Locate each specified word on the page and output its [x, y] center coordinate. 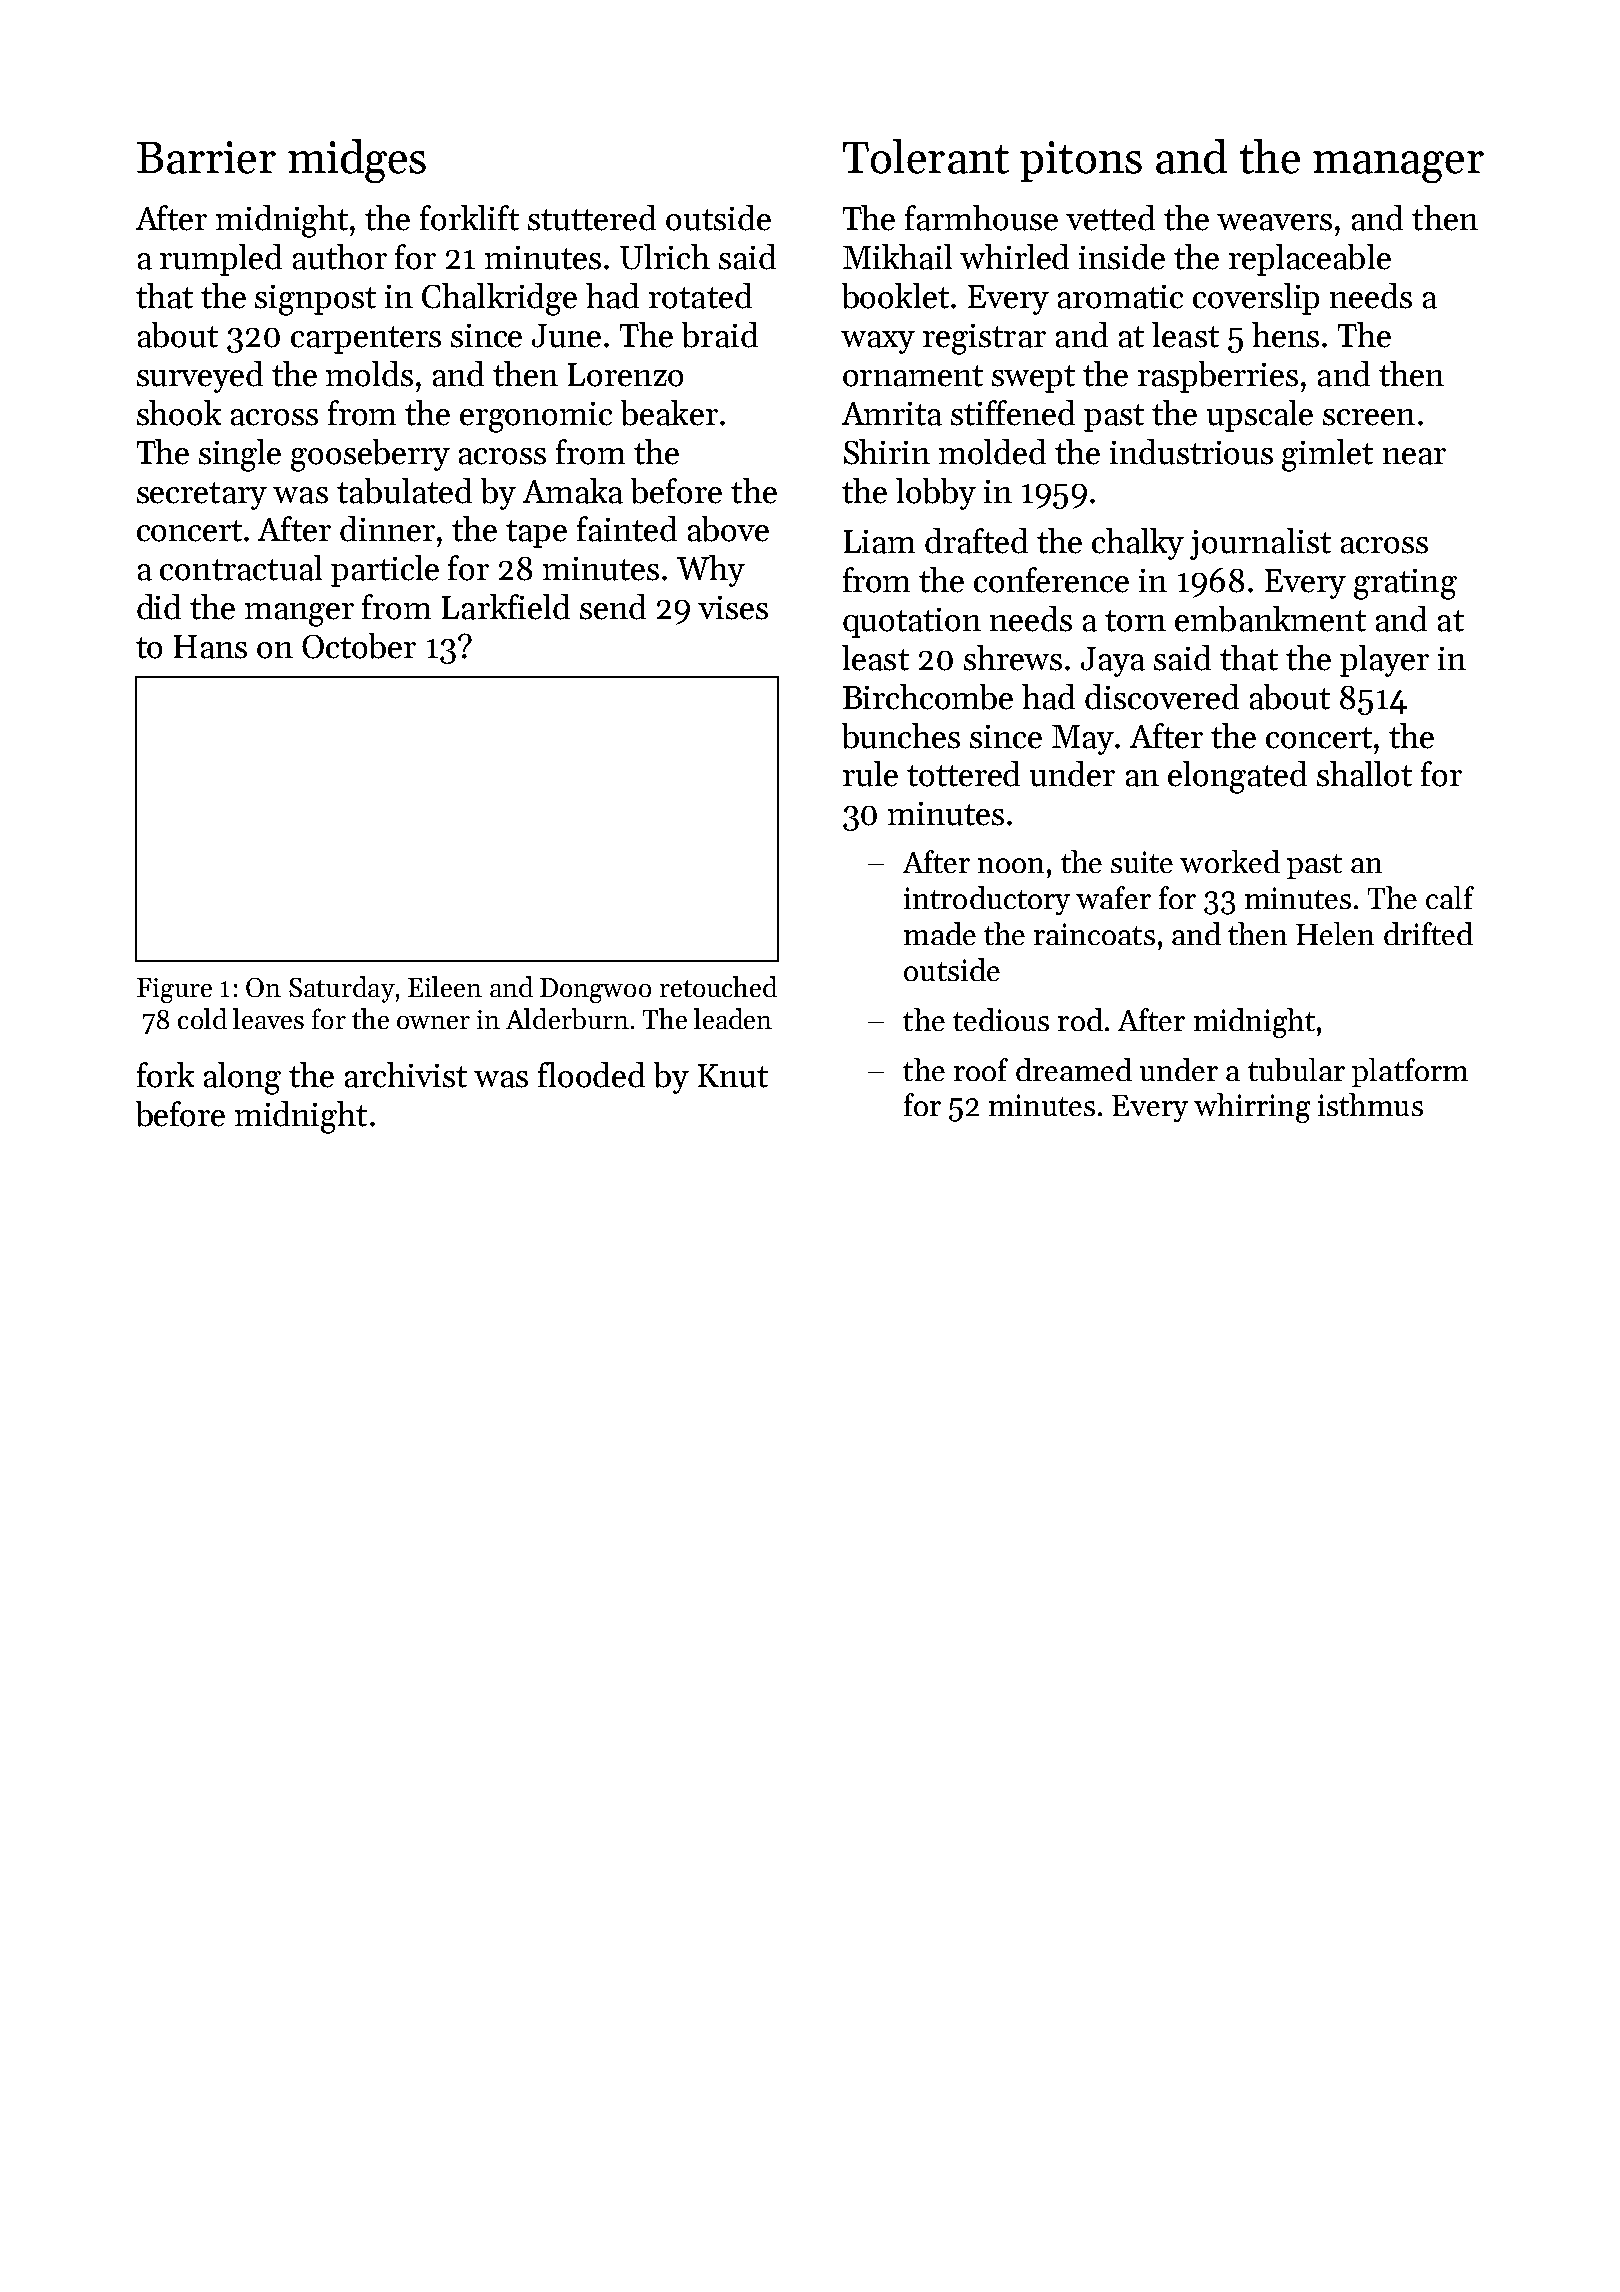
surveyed [200, 377]
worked [1230, 861]
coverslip [1256, 299]
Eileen [445, 986]
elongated [1237, 777]
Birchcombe [928, 697]
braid [720, 335]
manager [1398, 167]
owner [433, 1022]
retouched [718, 986]
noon [1011, 865]
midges [357, 161]
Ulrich [665, 257]
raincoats [1094, 934]
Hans [210, 647]
